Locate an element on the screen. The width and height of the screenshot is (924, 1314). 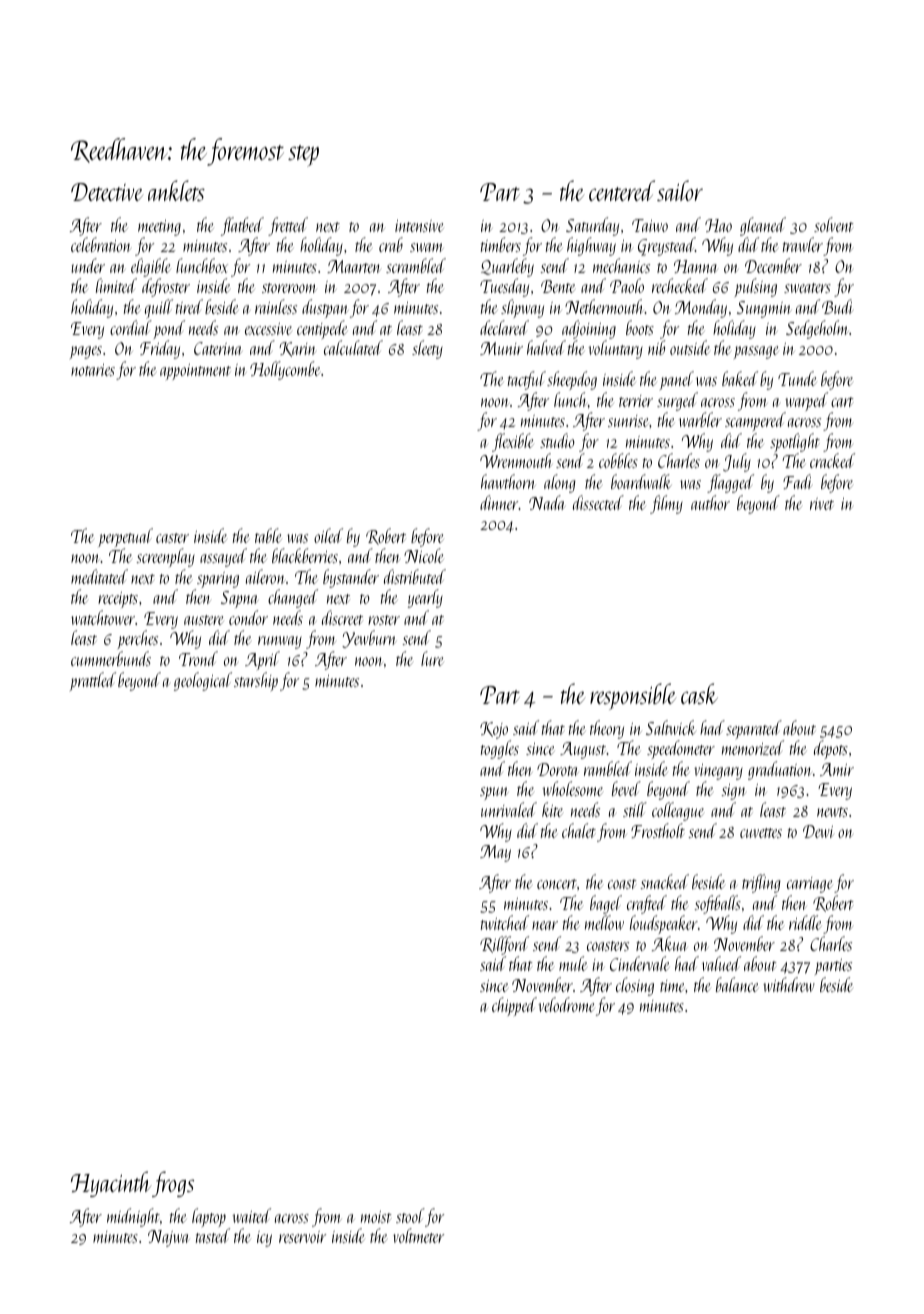
withdrew is located at coordinates (789, 984).
